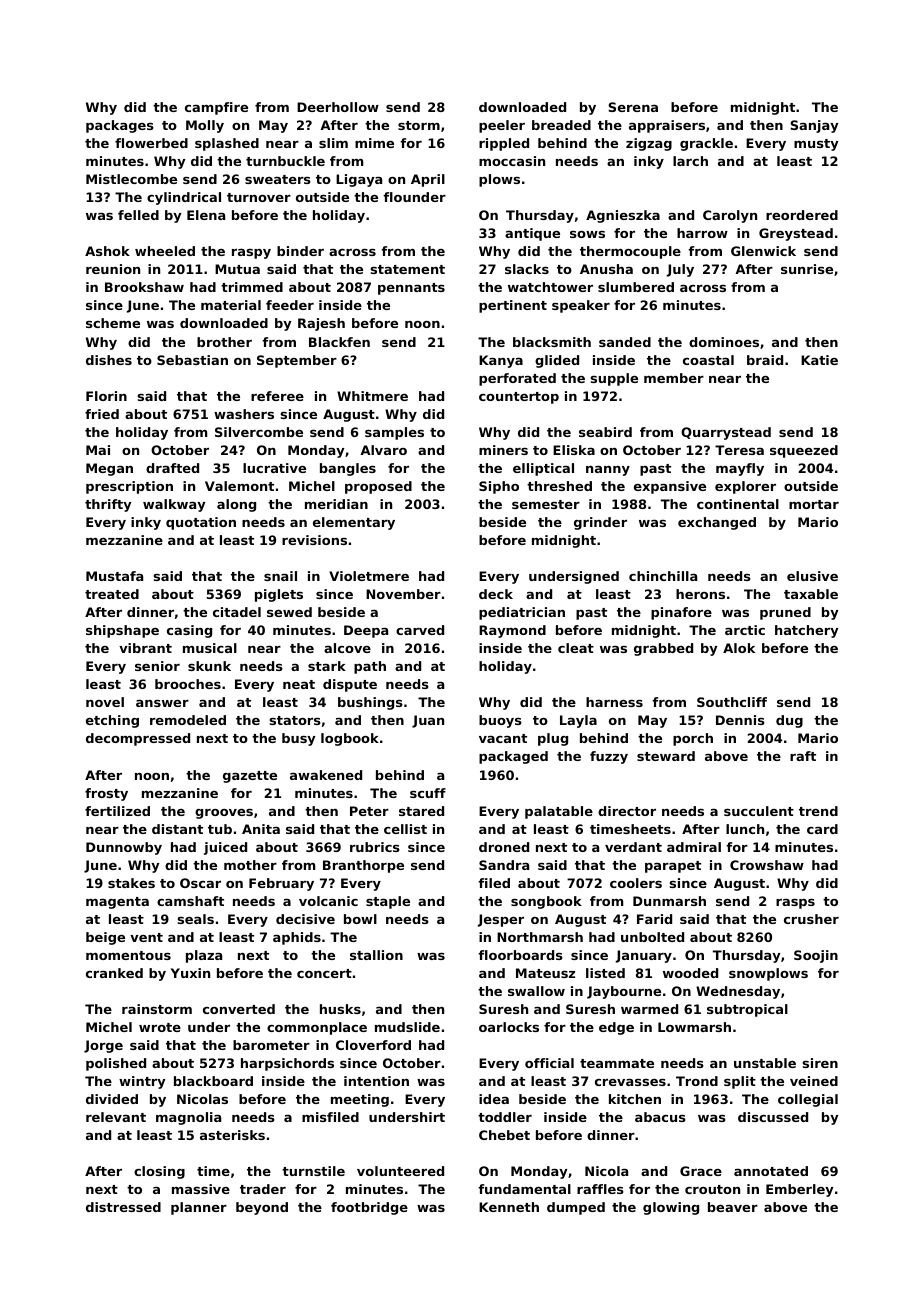  I want to click on Katie, so click(819, 360).
